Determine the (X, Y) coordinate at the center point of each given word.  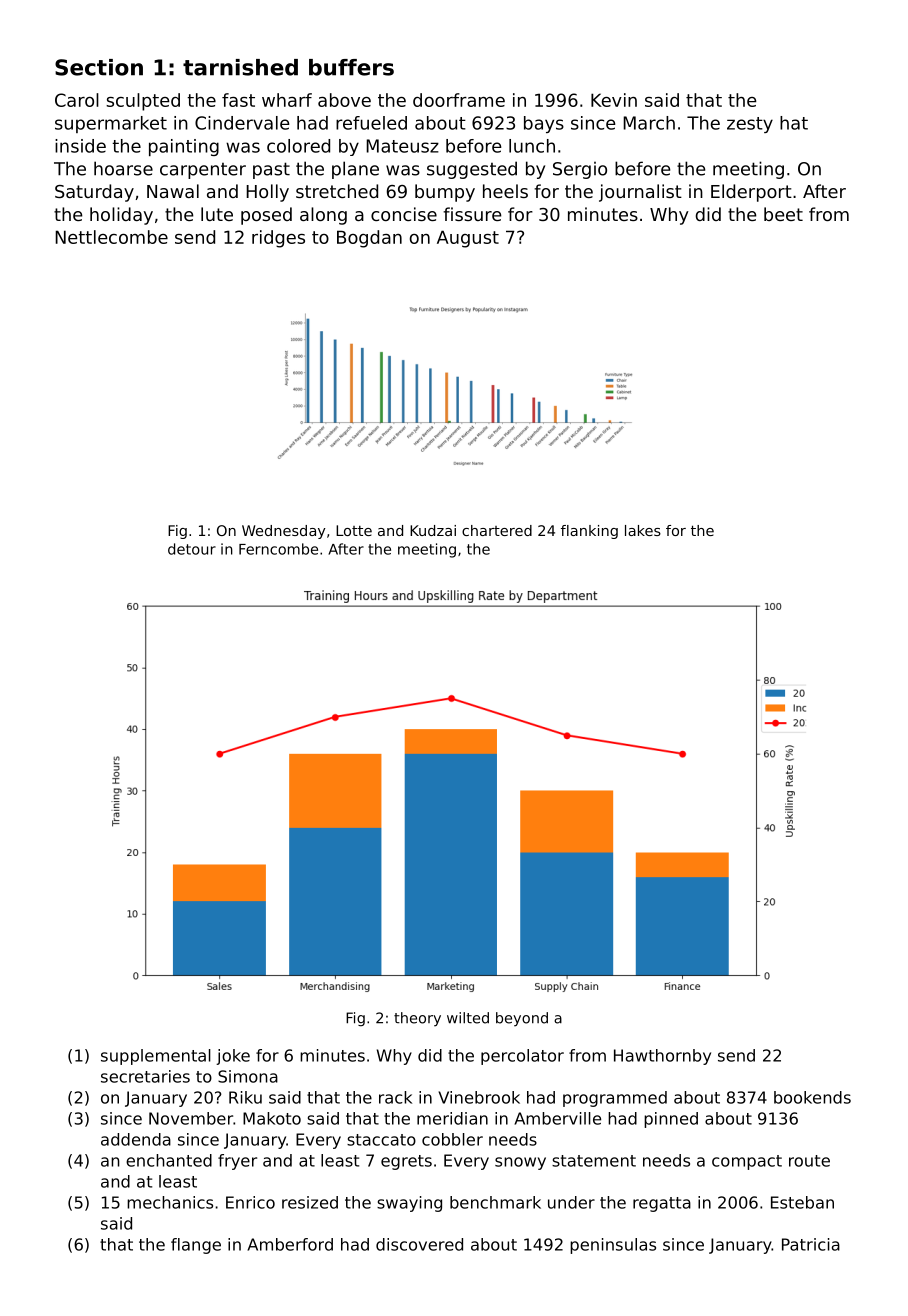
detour (192, 549)
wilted (468, 1018)
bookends (812, 1097)
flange (196, 1246)
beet (783, 214)
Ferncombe (278, 549)
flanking (589, 532)
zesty (750, 125)
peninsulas (613, 1246)
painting (184, 147)
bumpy (445, 193)
